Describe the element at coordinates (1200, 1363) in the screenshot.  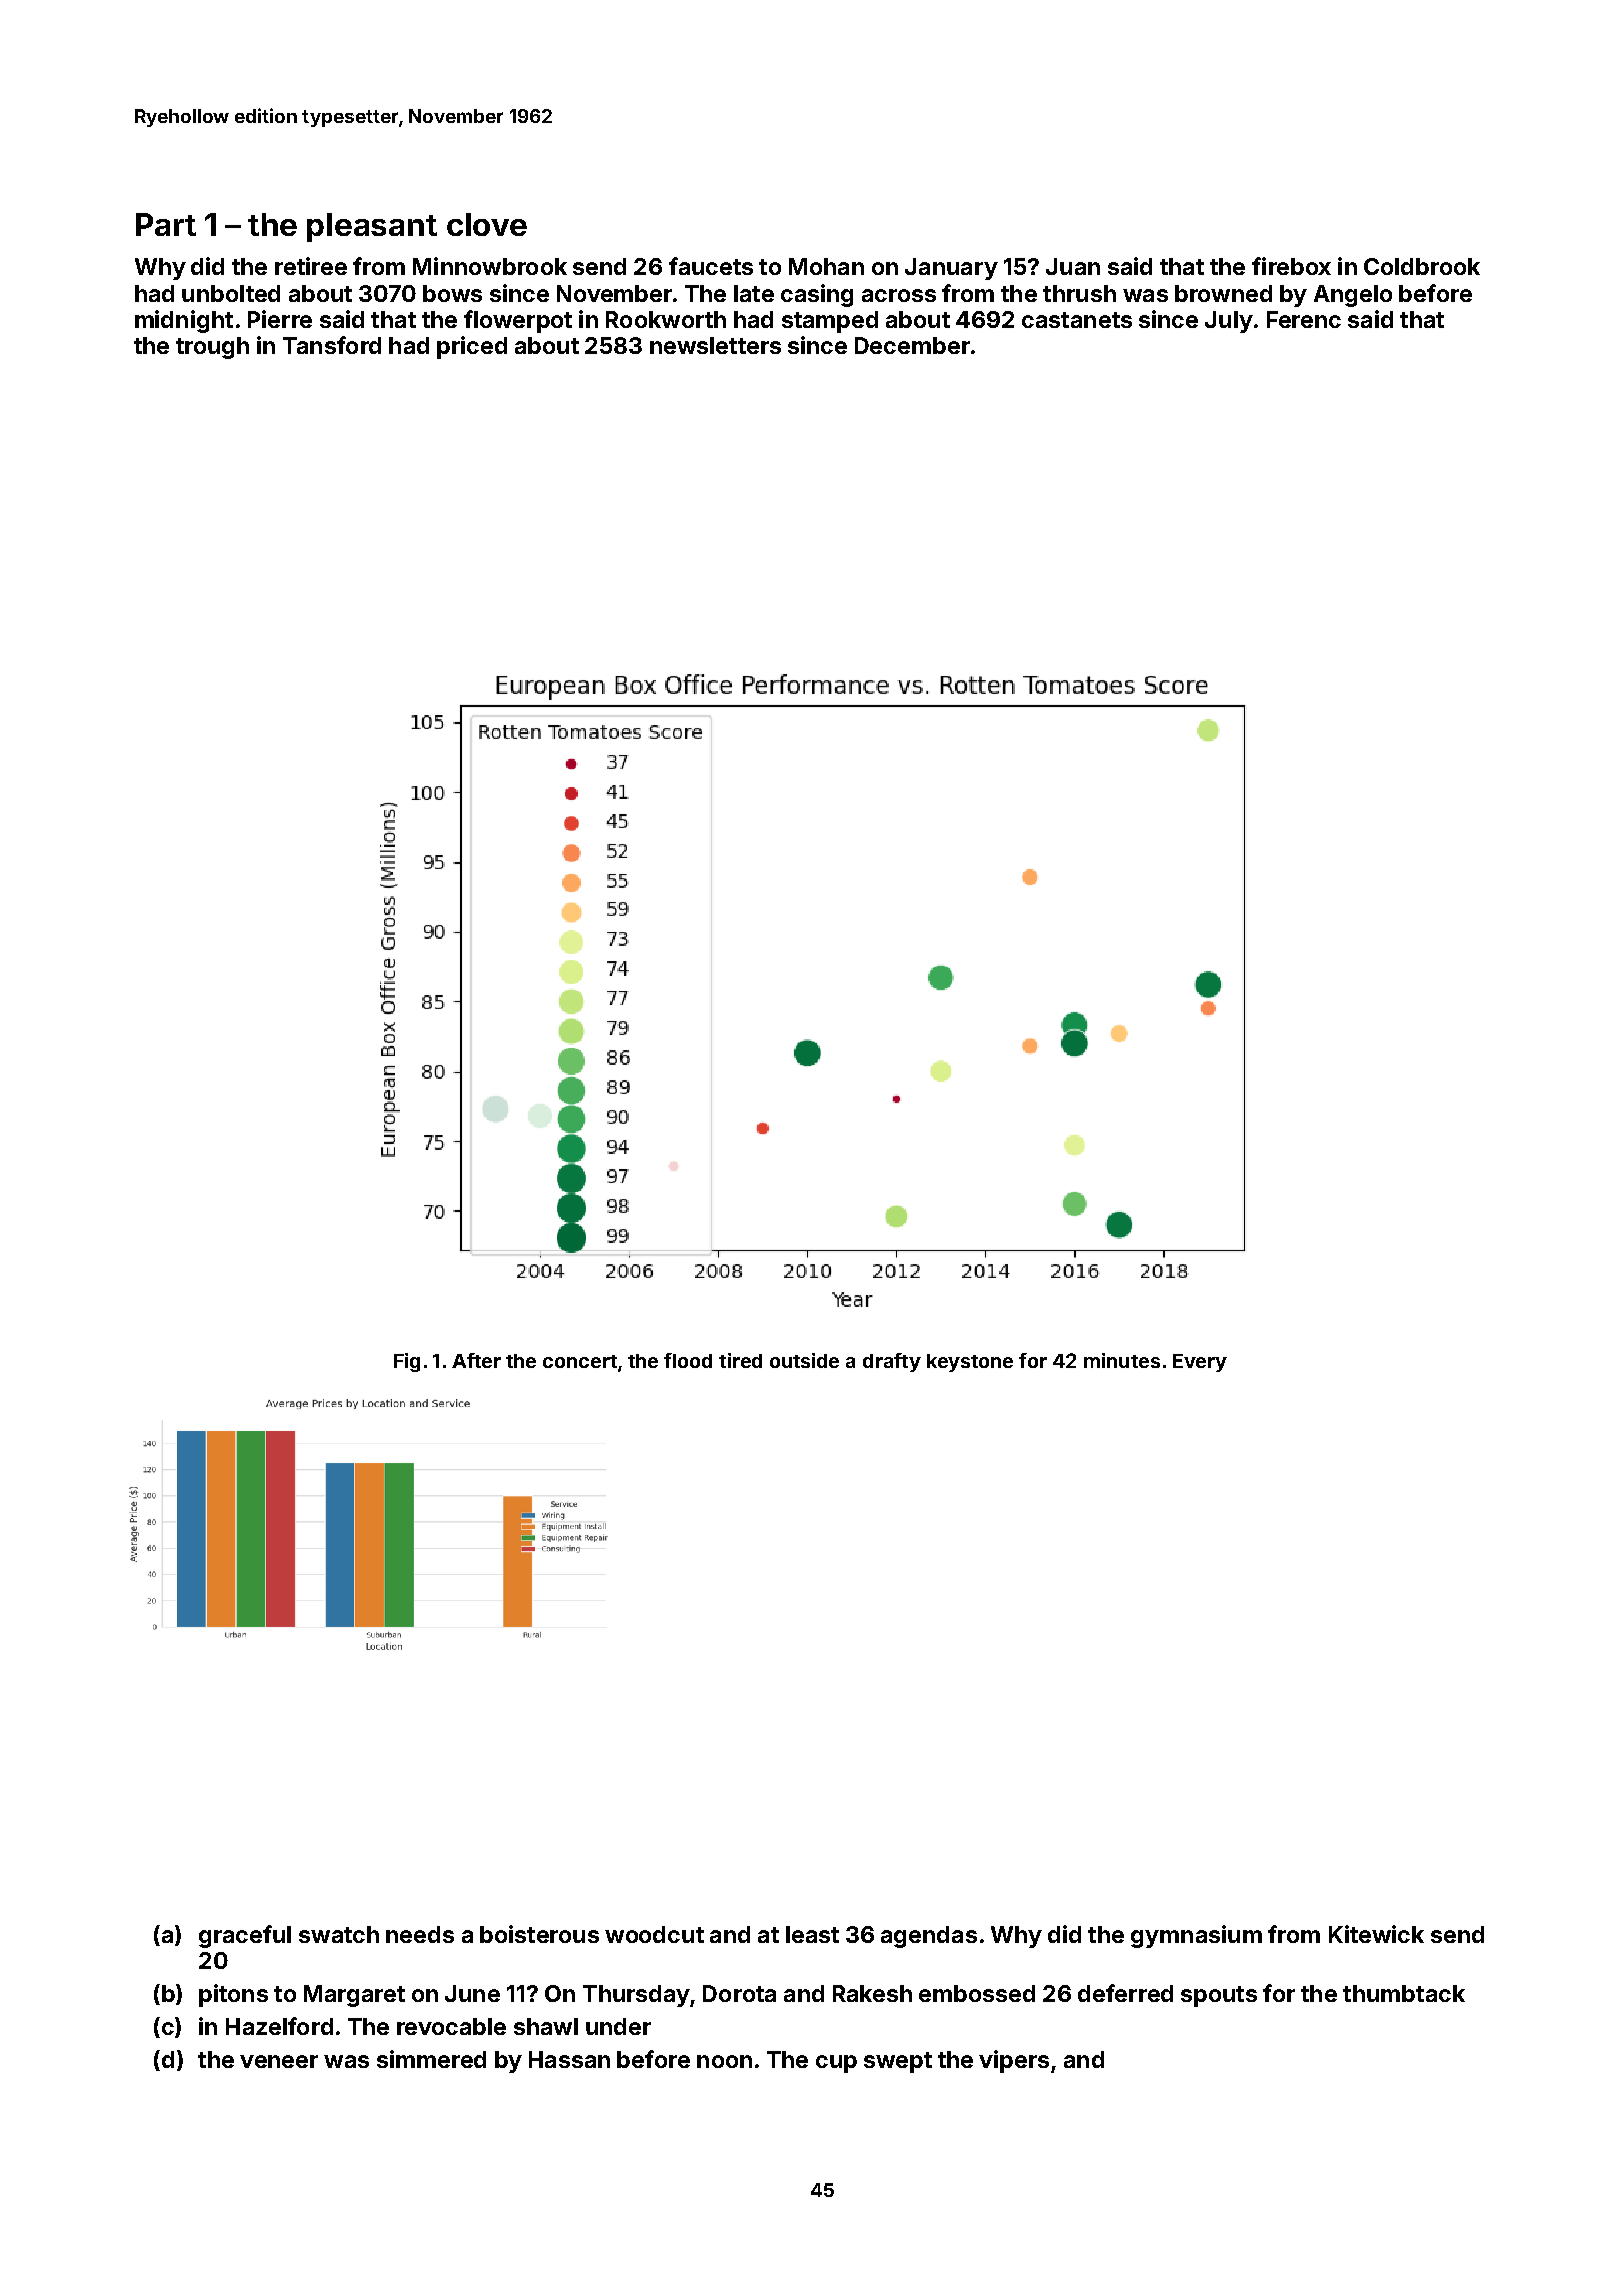
I see `Every` at that location.
